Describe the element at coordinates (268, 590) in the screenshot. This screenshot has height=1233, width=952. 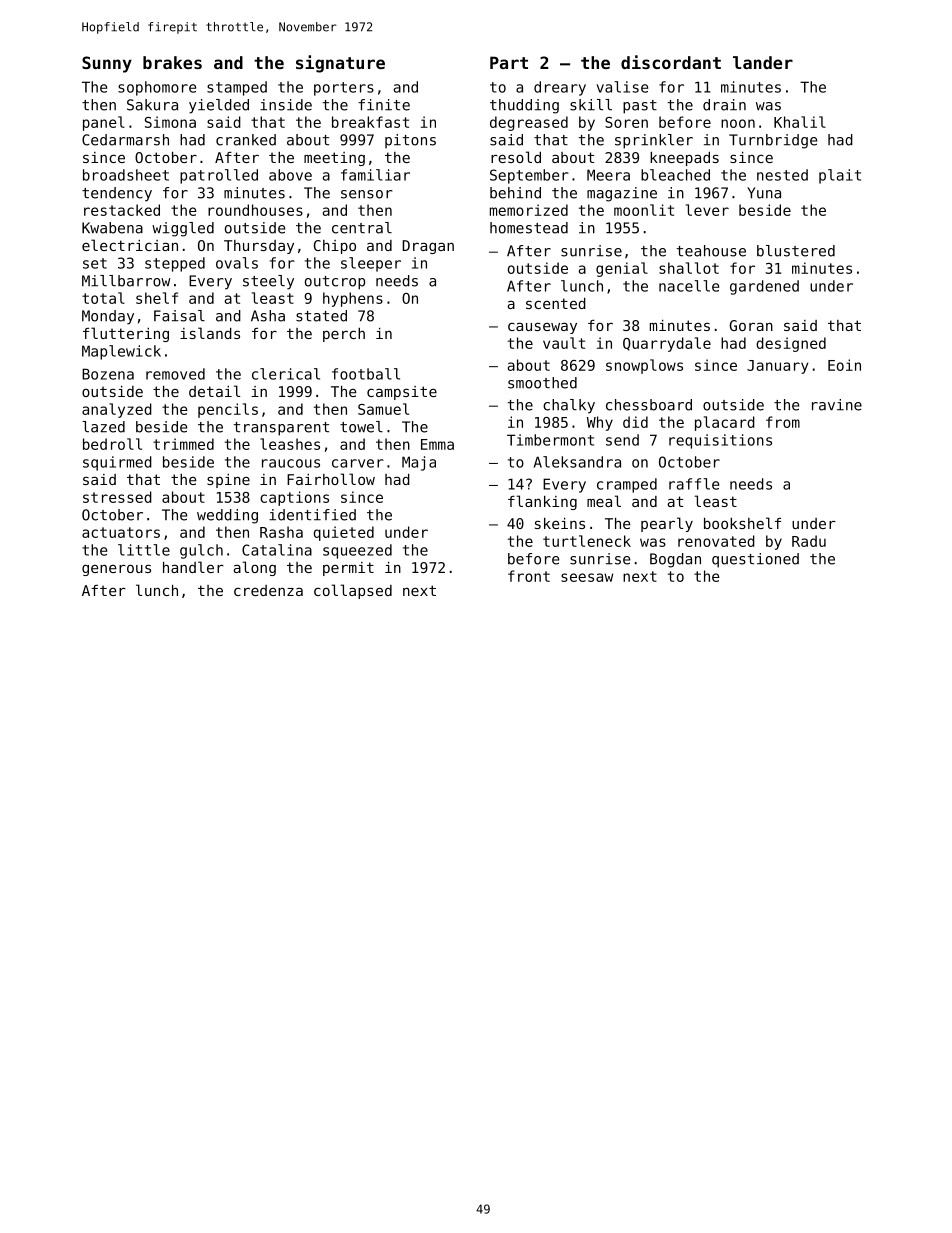
I see `credenza` at that location.
